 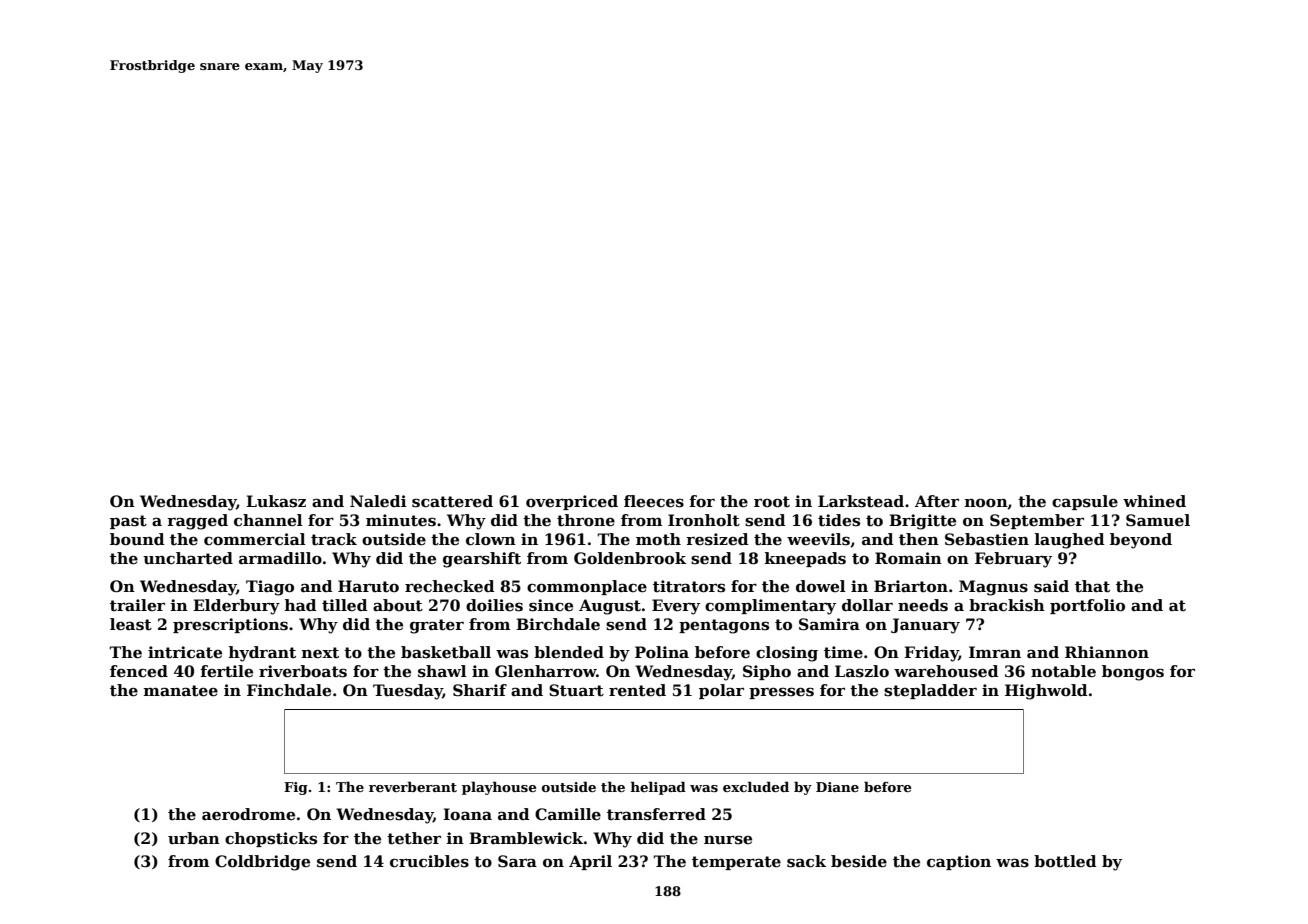 What do you see at coordinates (656, 814) in the page?
I see `transferred` at bounding box center [656, 814].
